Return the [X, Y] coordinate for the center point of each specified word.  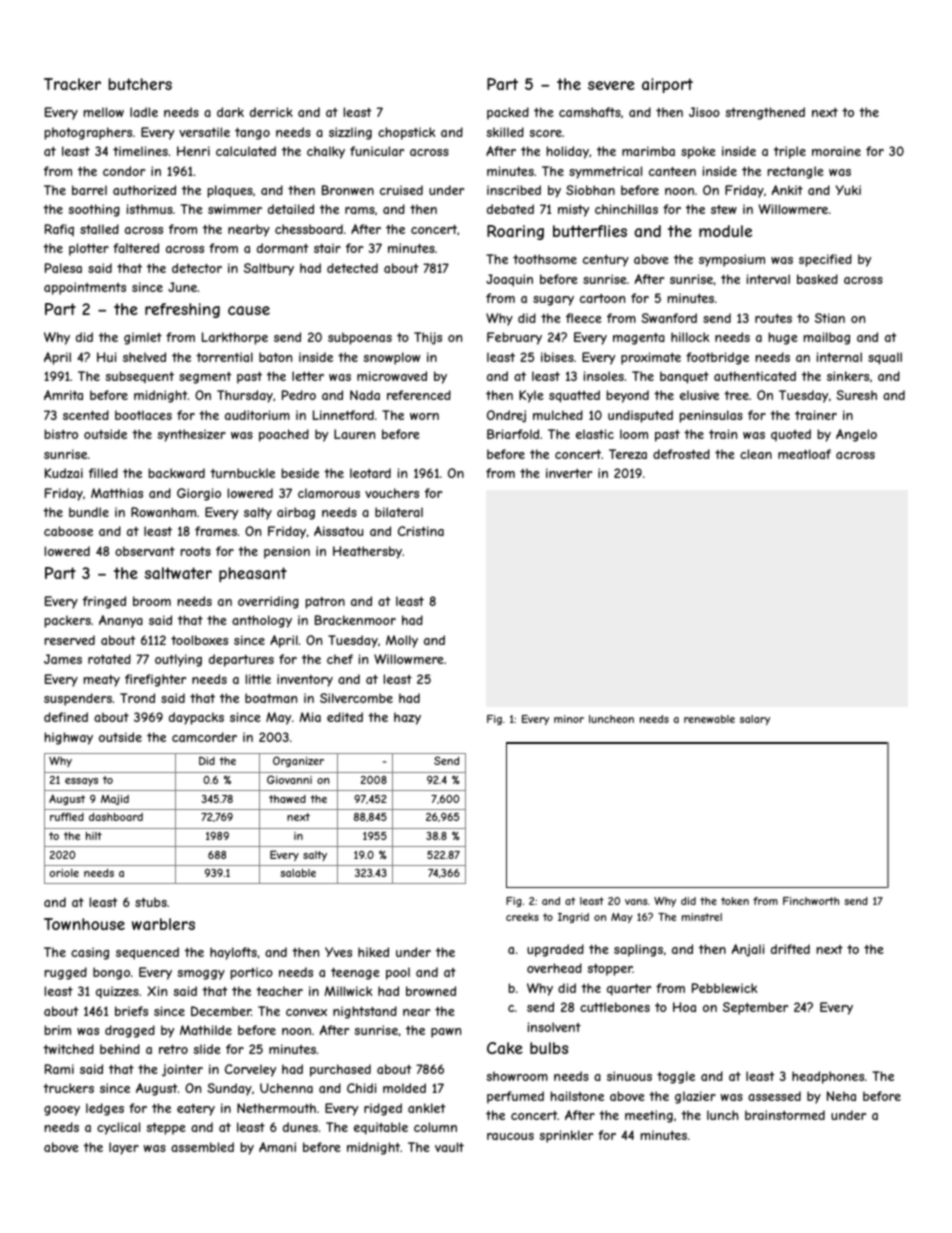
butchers [140, 84]
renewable [709, 719]
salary [755, 720]
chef [340, 659]
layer [124, 1148]
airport [667, 85]
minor [569, 719]
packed [508, 113]
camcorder [204, 737]
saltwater [178, 573]
